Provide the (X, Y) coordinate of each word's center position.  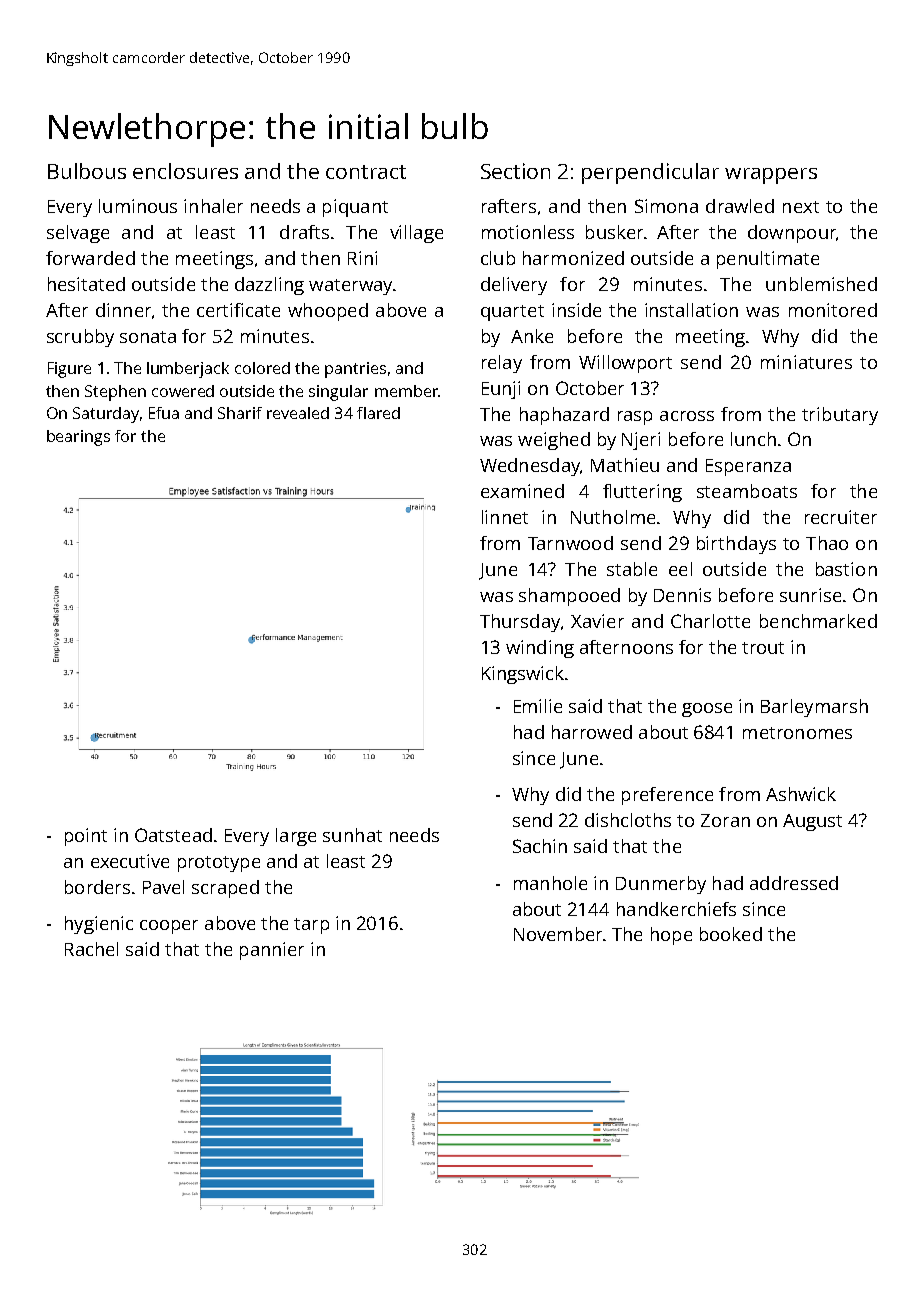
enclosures (185, 171)
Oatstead (173, 835)
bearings (78, 438)
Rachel (91, 949)
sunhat (352, 835)
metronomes (797, 733)
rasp (635, 418)
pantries (355, 370)
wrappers (771, 176)
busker (614, 232)
